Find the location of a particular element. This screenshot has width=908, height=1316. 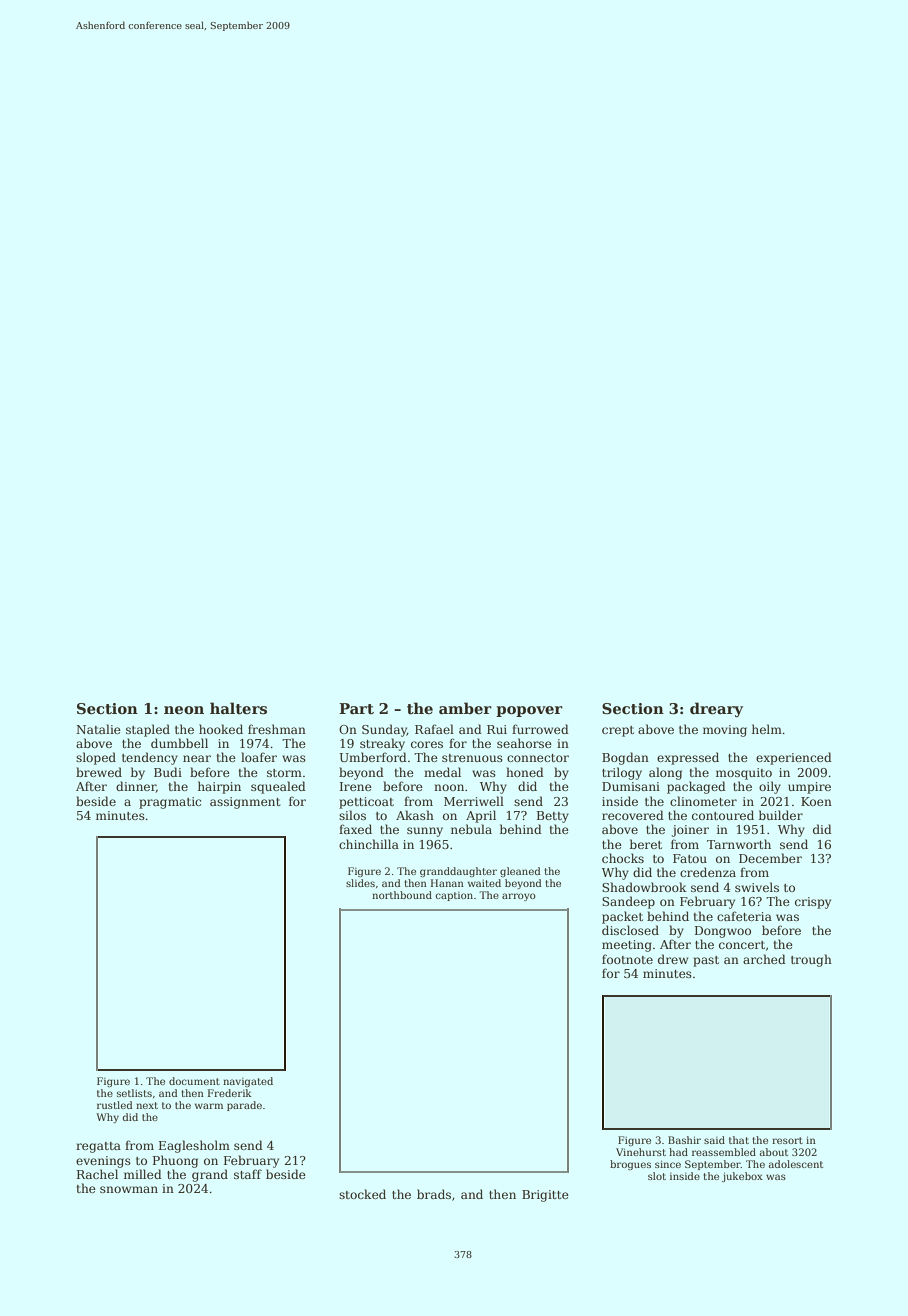

snowman is located at coordinates (129, 1189).
